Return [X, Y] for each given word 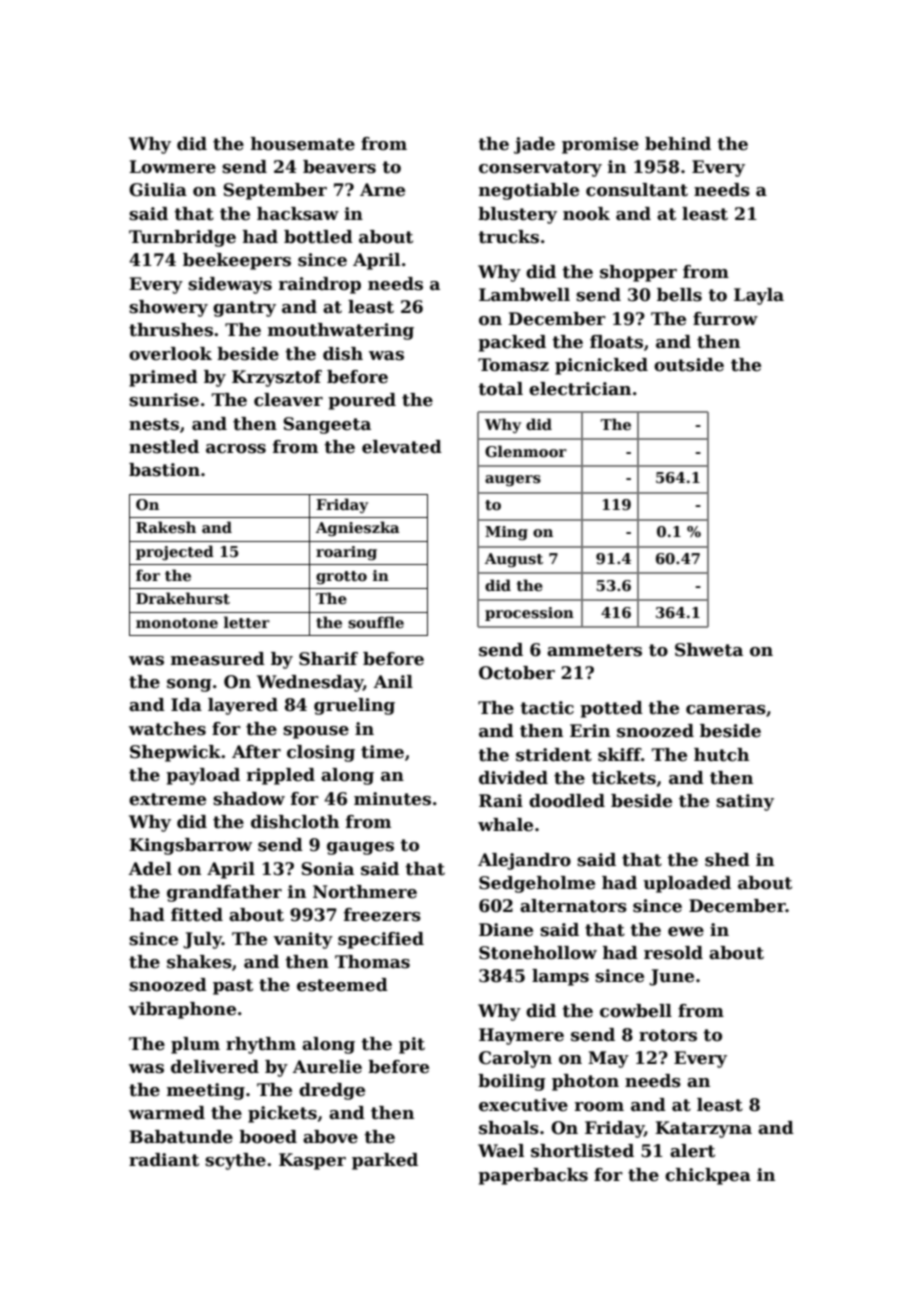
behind [678, 144]
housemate [303, 144]
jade [534, 145]
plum [195, 1045]
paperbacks [533, 1176]
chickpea [708, 1176]
